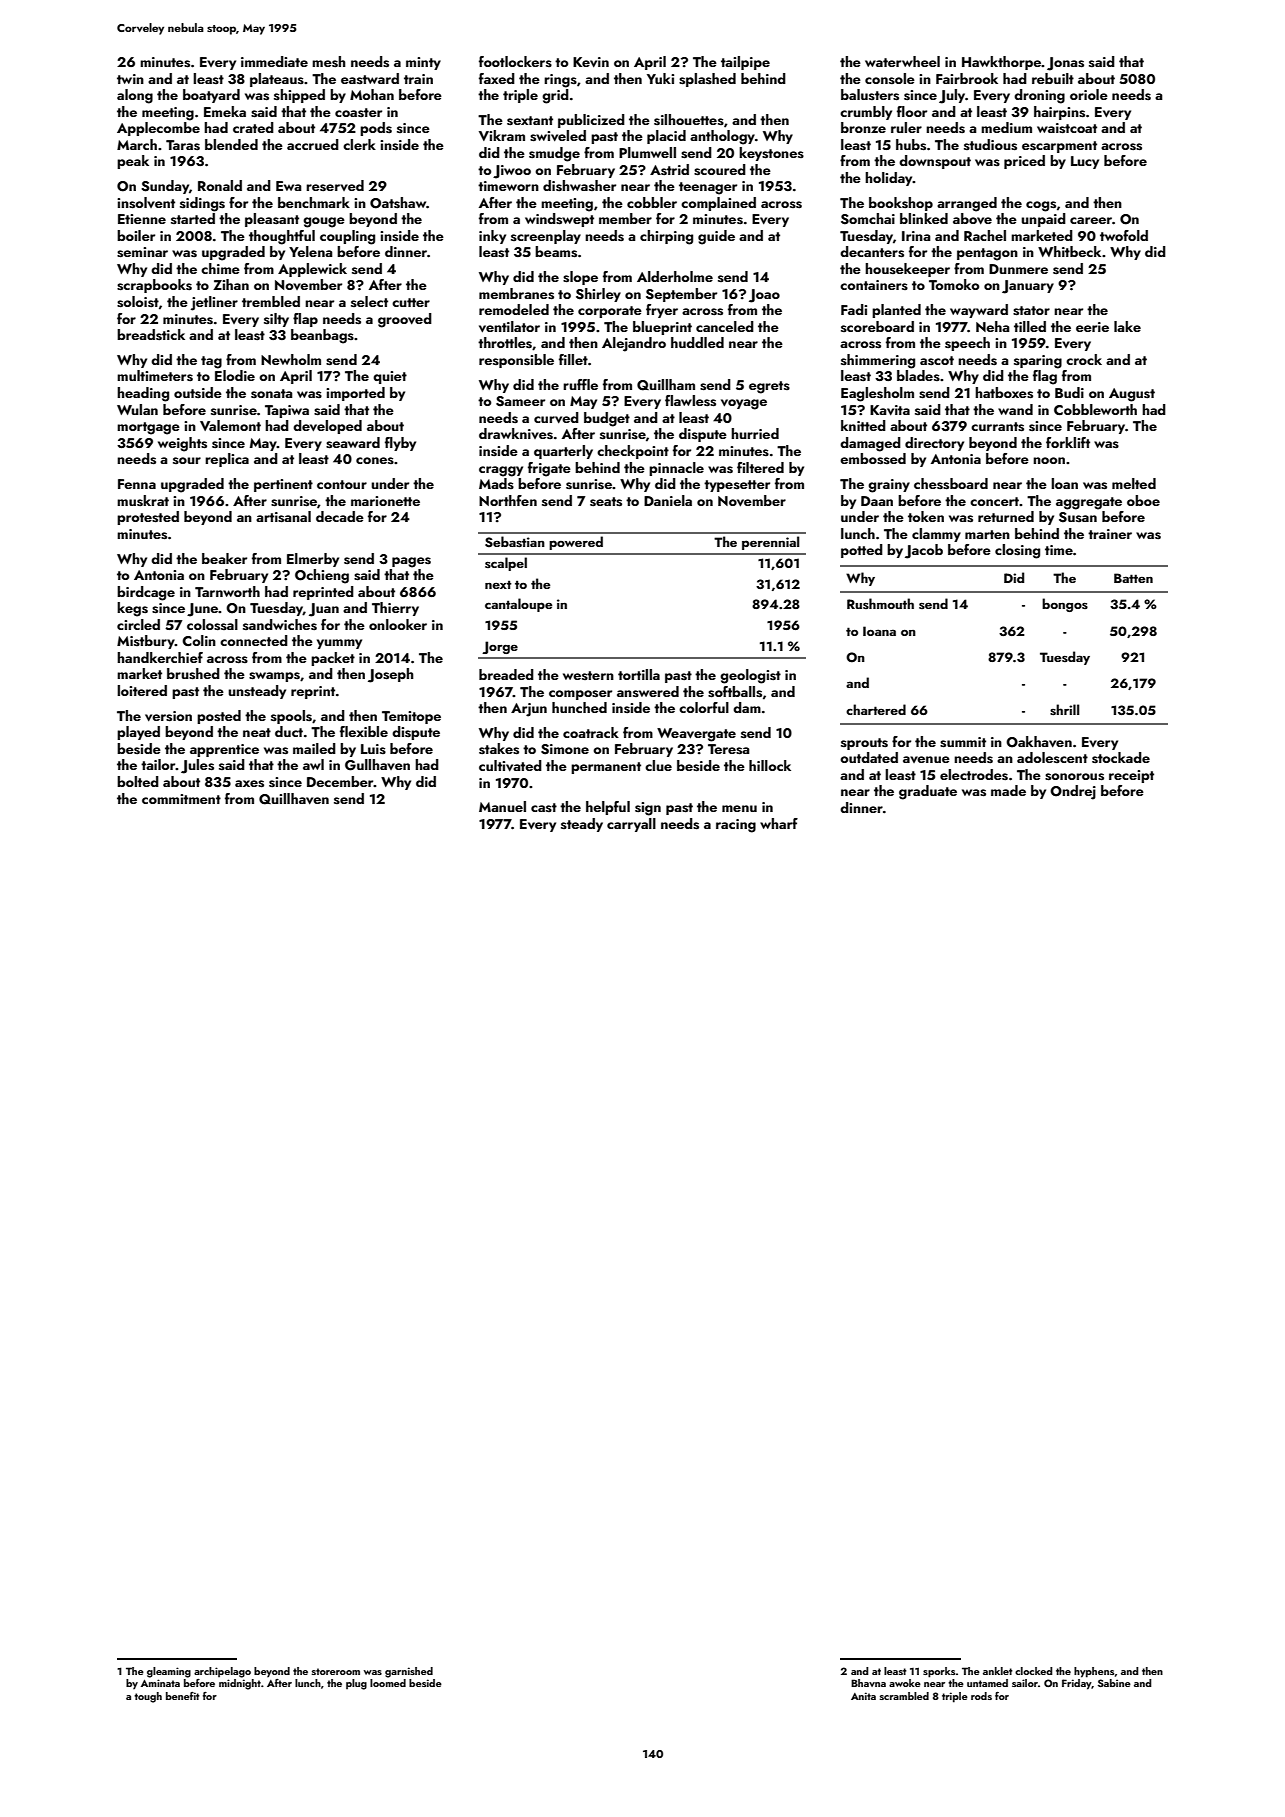 This image has height=1817, width=1285. I want to click on played, so click(138, 733).
